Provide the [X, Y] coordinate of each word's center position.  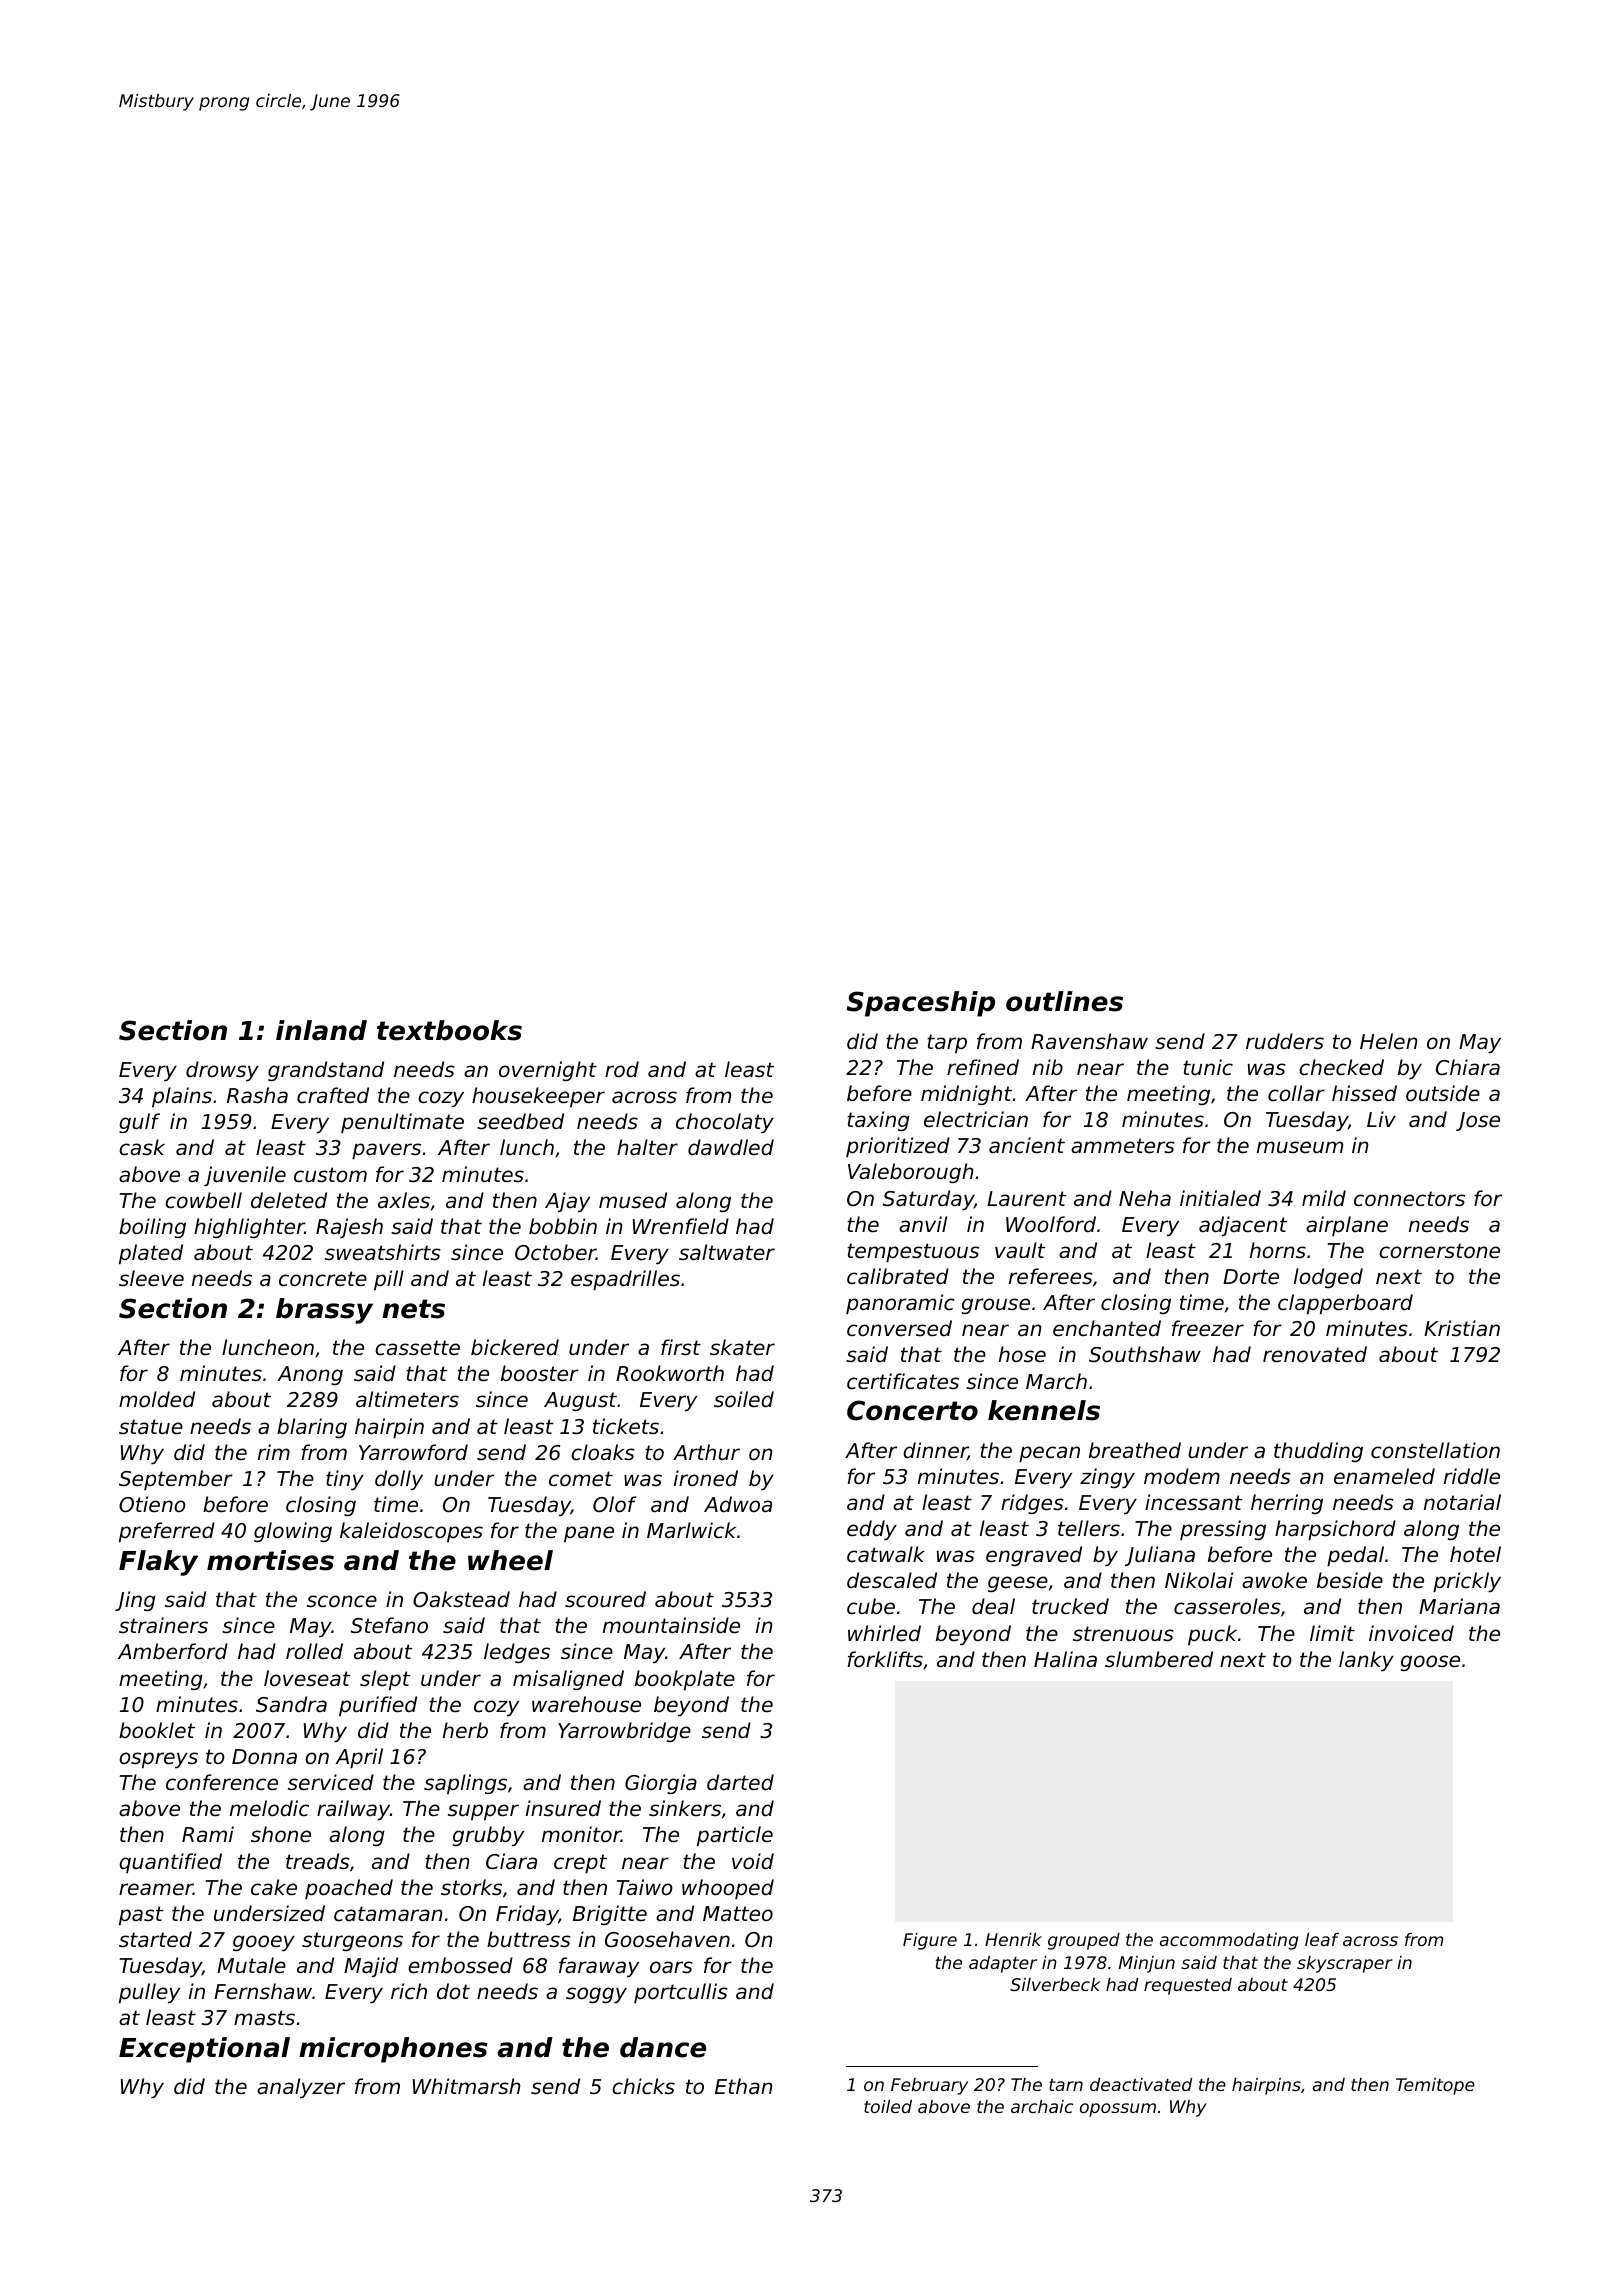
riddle [1472, 1476]
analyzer [301, 2088]
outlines [1064, 1001]
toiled [888, 2106]
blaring [312, 1428]
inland [321, 1030]
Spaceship [920, 1004]
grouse [996, 1306]
